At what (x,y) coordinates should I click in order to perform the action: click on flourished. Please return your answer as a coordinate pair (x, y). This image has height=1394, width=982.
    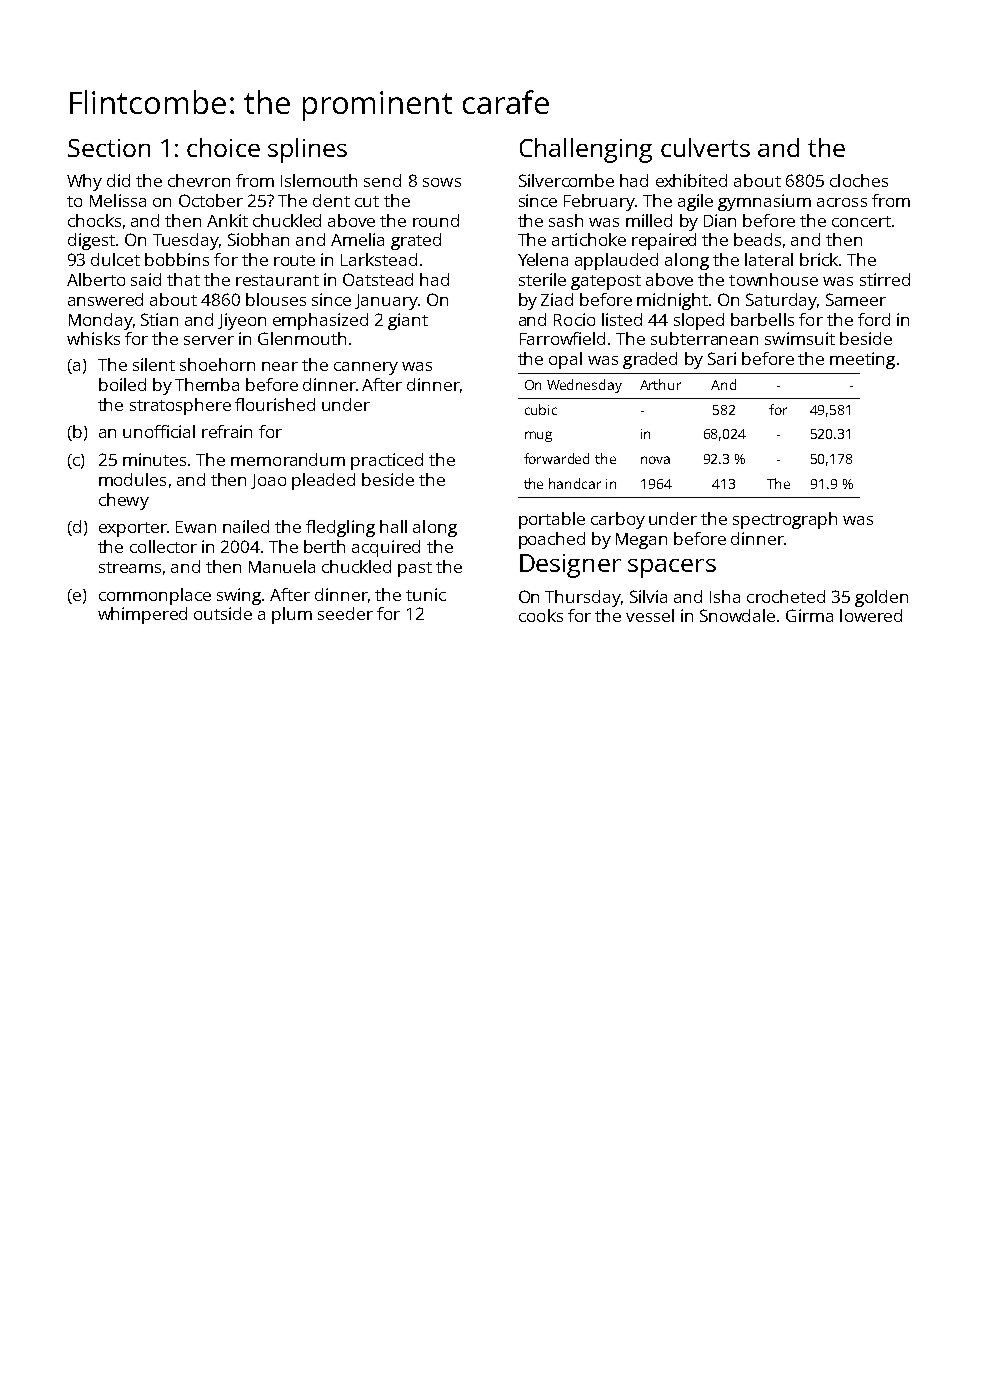
    Looking at the image, I should click on (275, 404).
